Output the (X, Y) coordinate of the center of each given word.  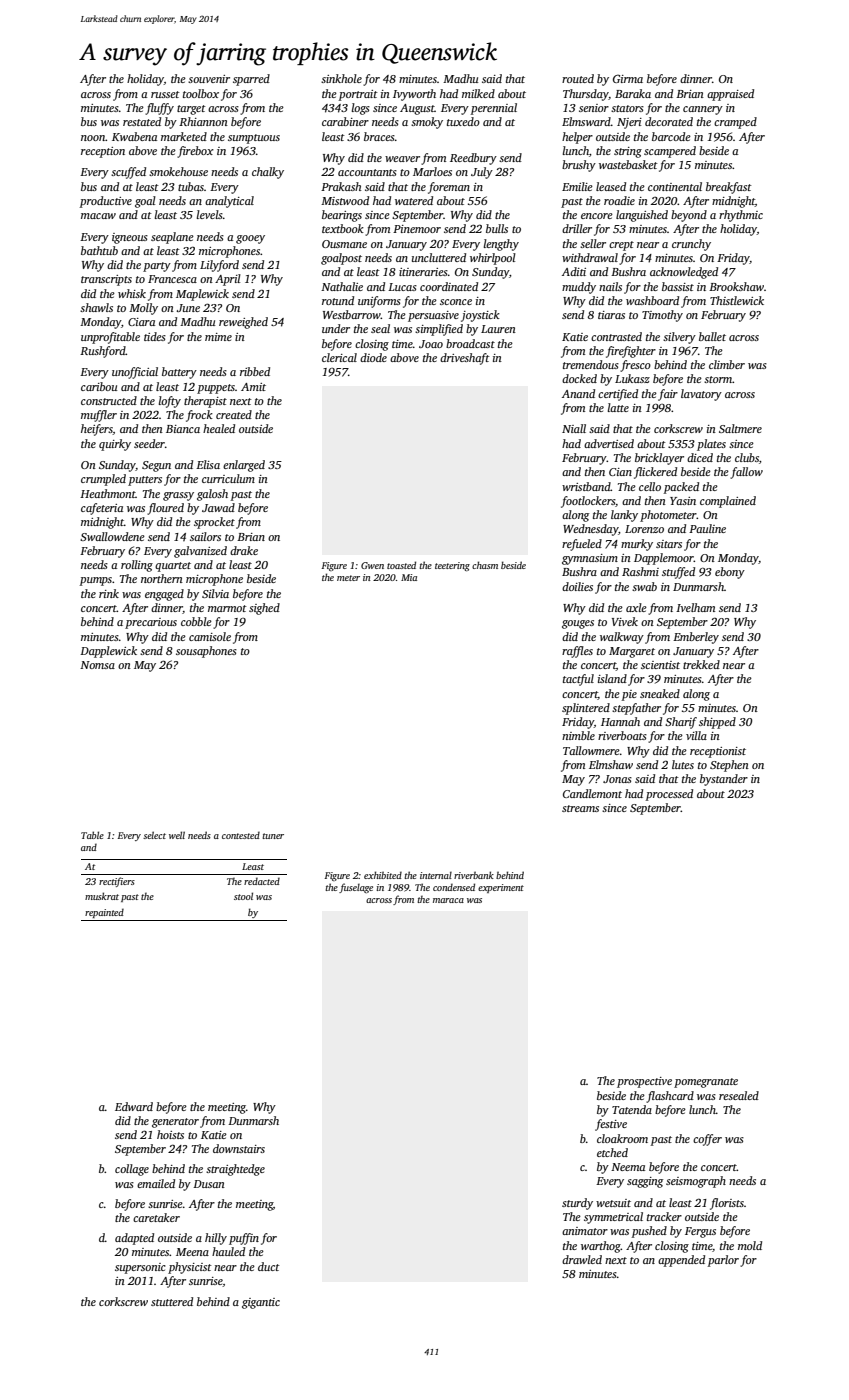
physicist (190, 1268)
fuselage (356, 888)
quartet (173, 567)
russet (165, 94)
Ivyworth (414, 95)
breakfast (729, 188)
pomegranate (706, 1083)
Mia (409, 577)
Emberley (696, 638)
